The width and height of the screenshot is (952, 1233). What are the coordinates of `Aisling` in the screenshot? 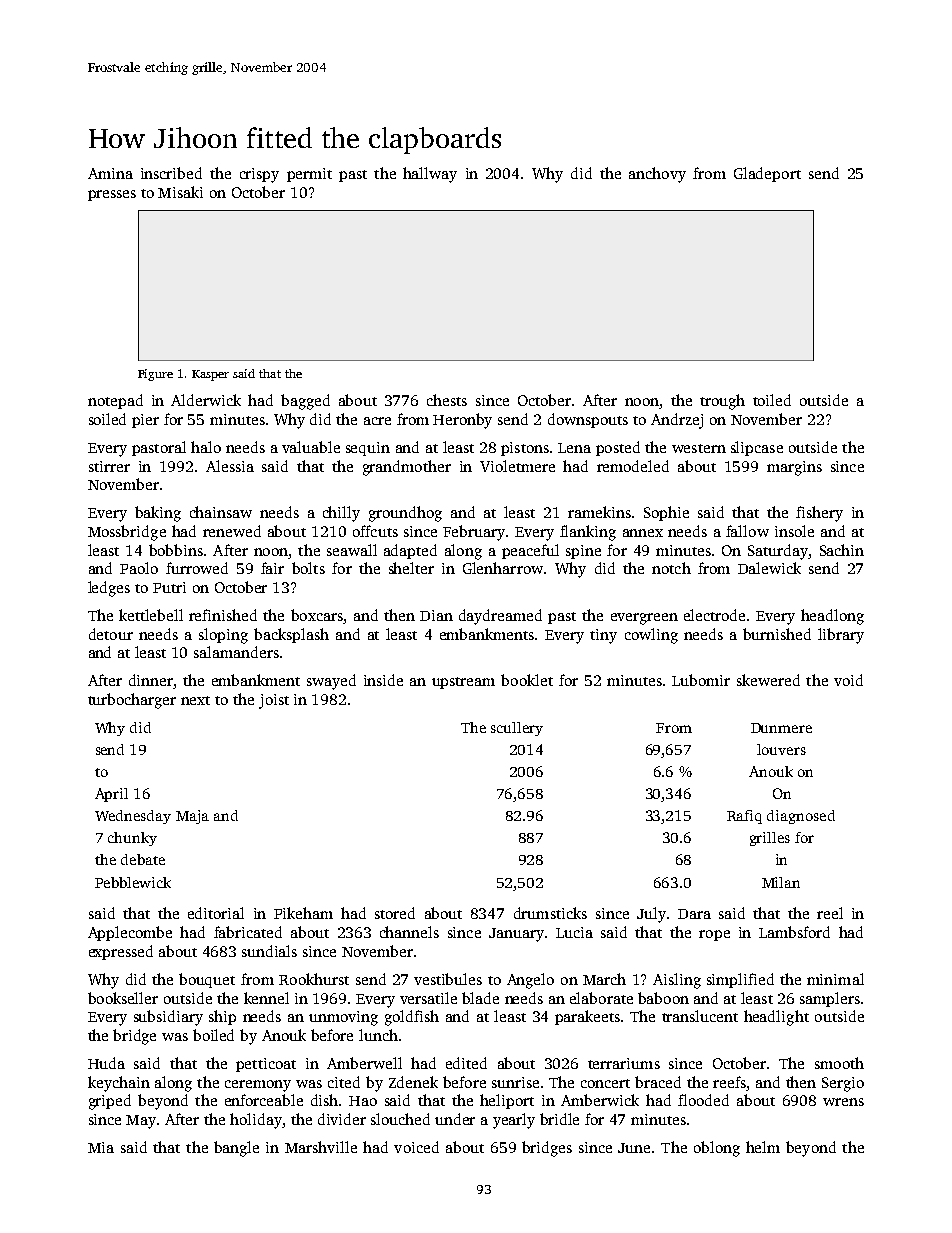 It's located at (677, 981).
